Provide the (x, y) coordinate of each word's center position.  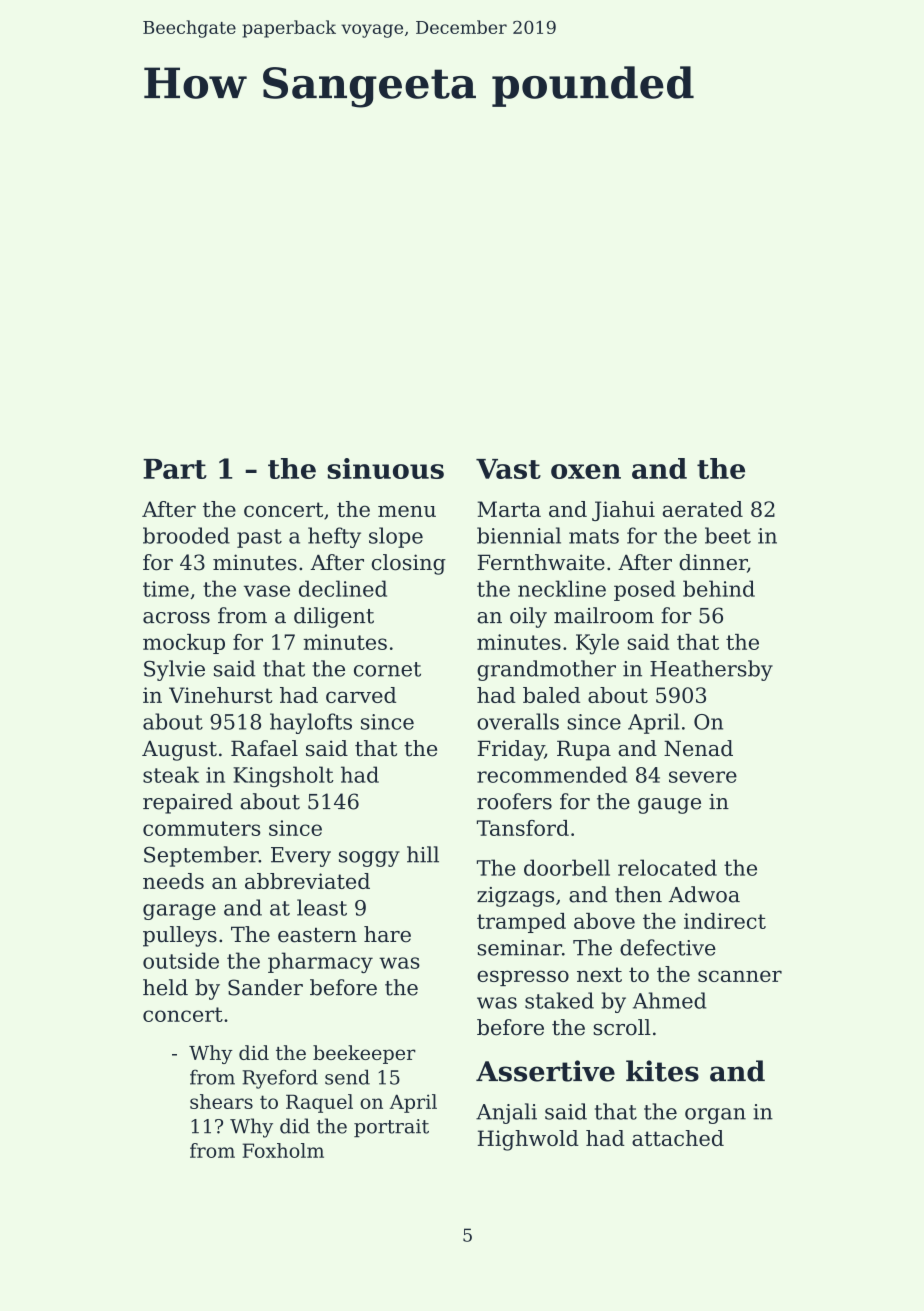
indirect (725, 921)
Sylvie (174, 670)
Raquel (319, 1103)
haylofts (311, 723)
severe (703, 777)
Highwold (528, 1140)
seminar (520, 948)
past (259, 538)
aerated (703, 509)
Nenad (698, 748)
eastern (317, 935)
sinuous (385, 468)
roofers (514, 801)
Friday (511, 750)
